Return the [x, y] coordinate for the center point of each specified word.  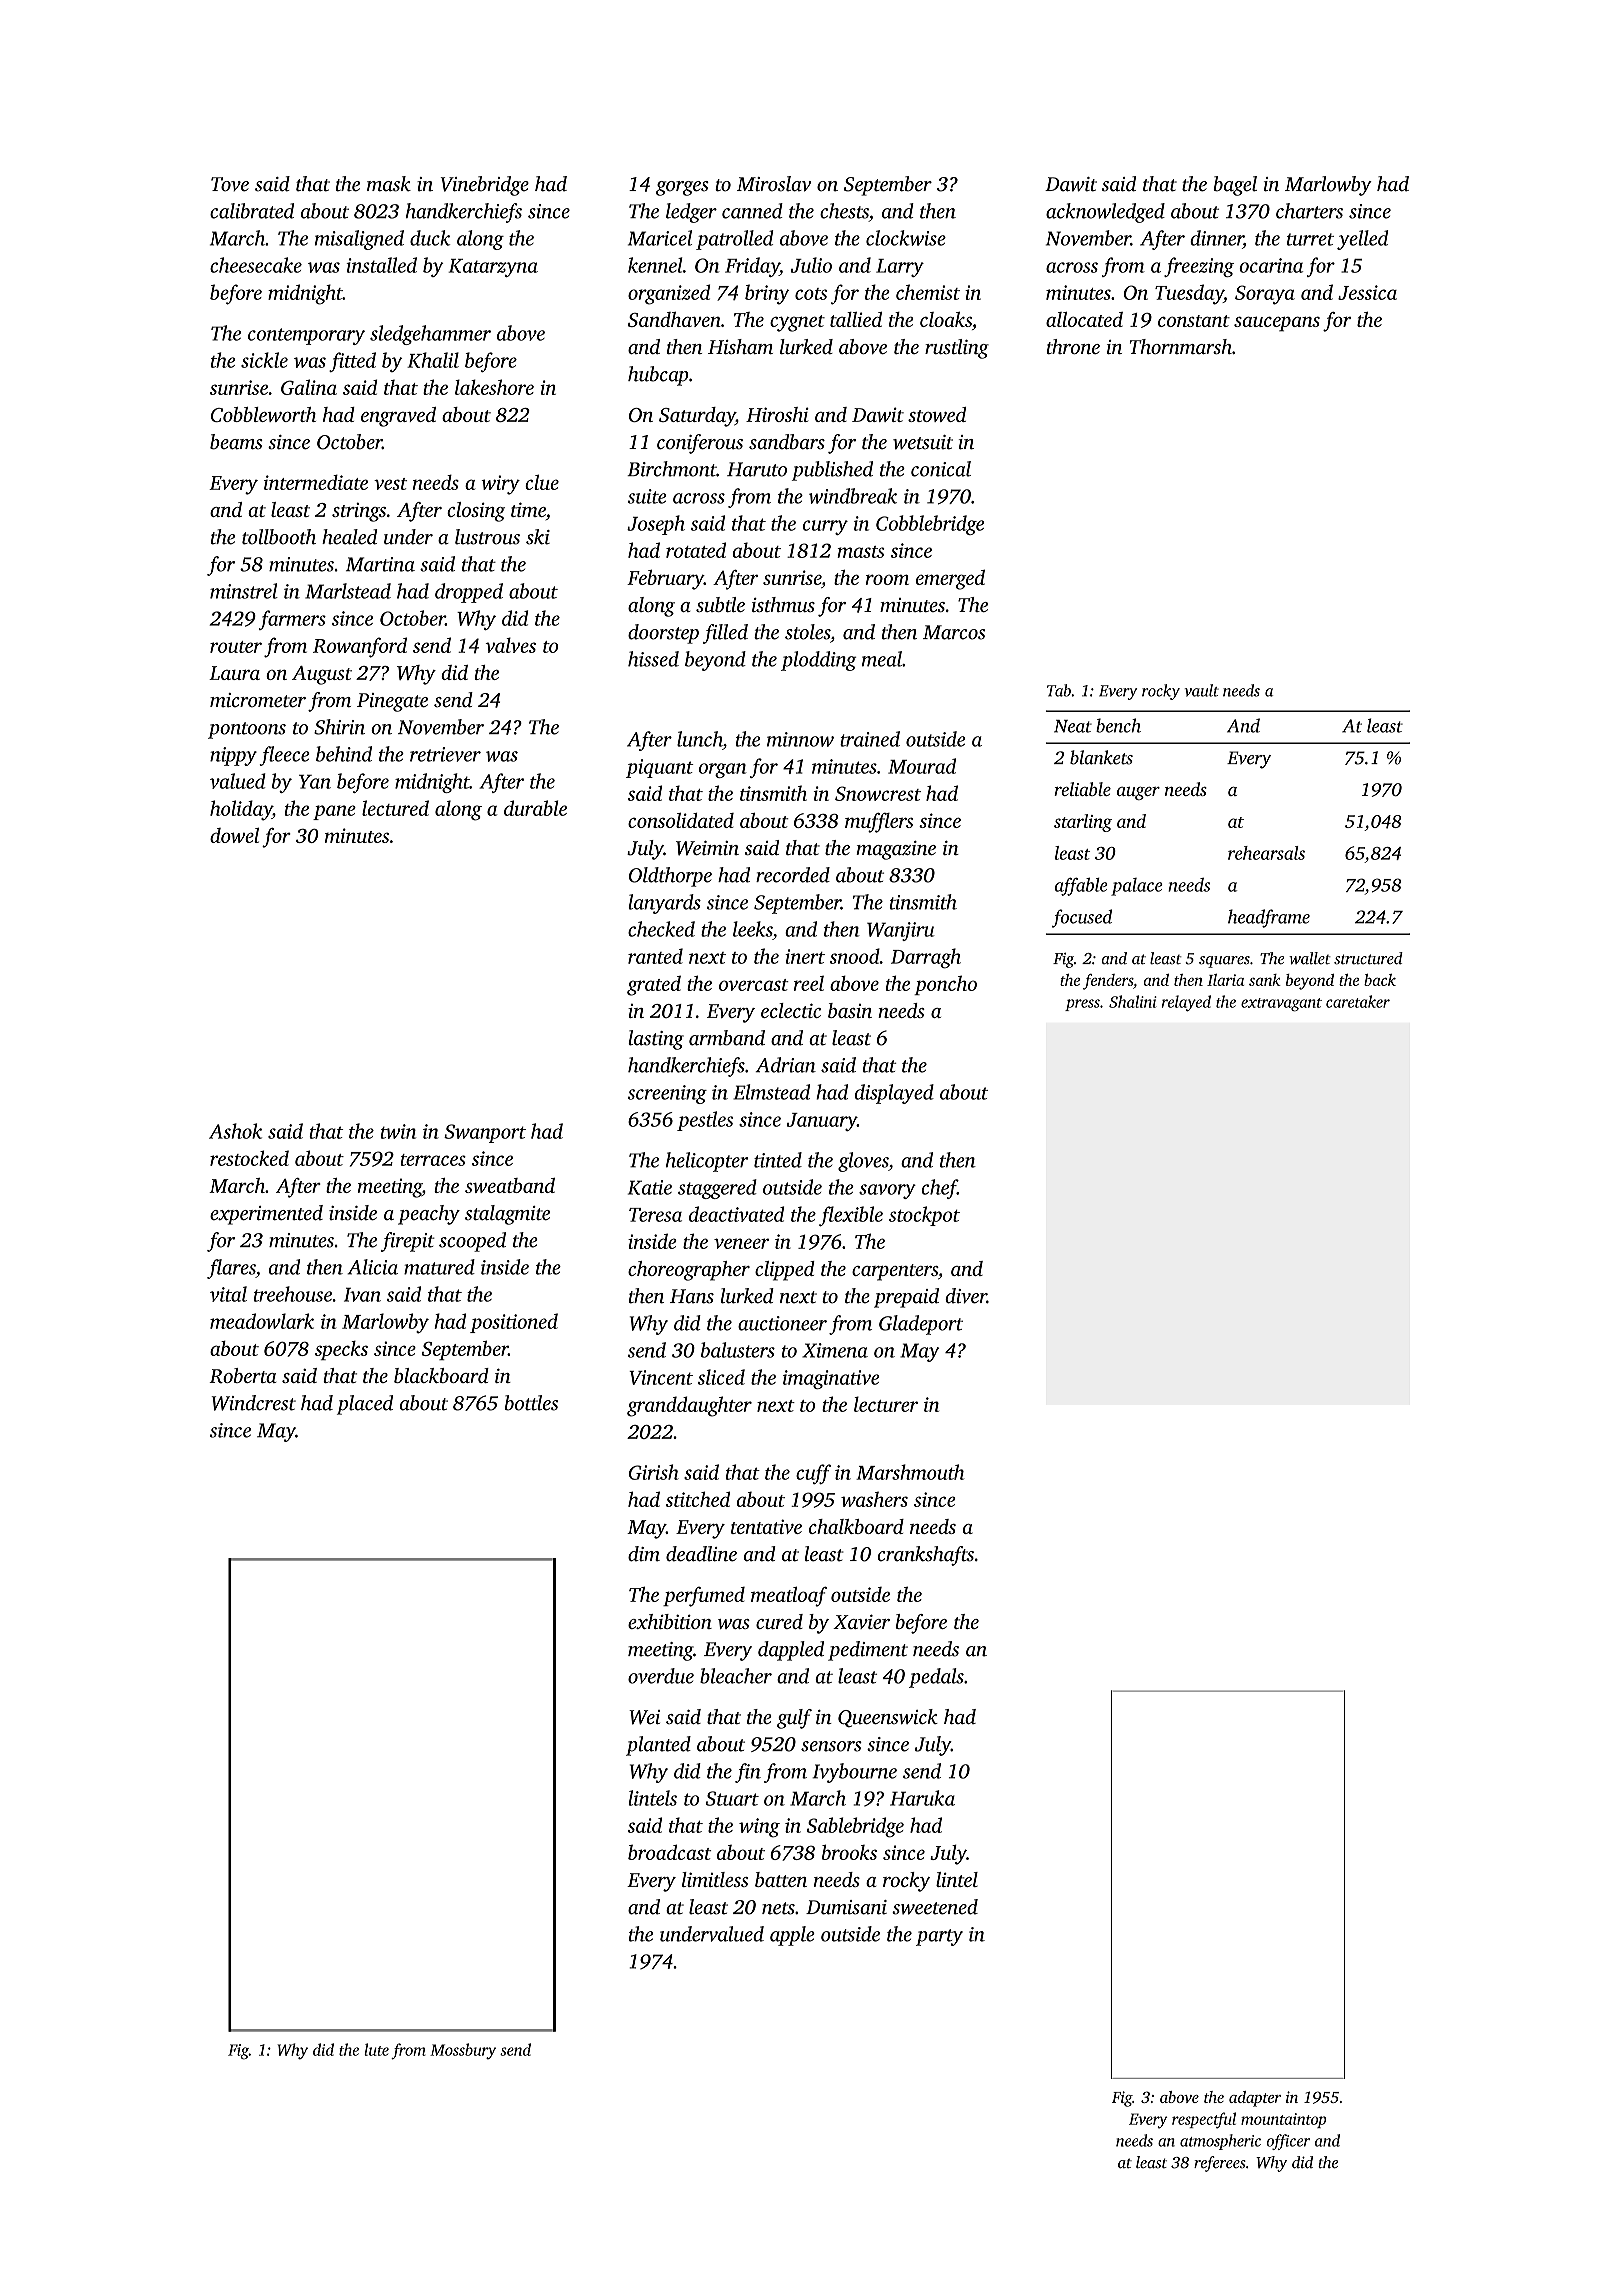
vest [390, 484]
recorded [793, 875]
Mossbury [463, 2051]
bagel [1235, 186]
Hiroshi [777, 414]
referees [1220, 2164]
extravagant [1281, 1005]
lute [376, 2049]
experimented [266, 1215]
